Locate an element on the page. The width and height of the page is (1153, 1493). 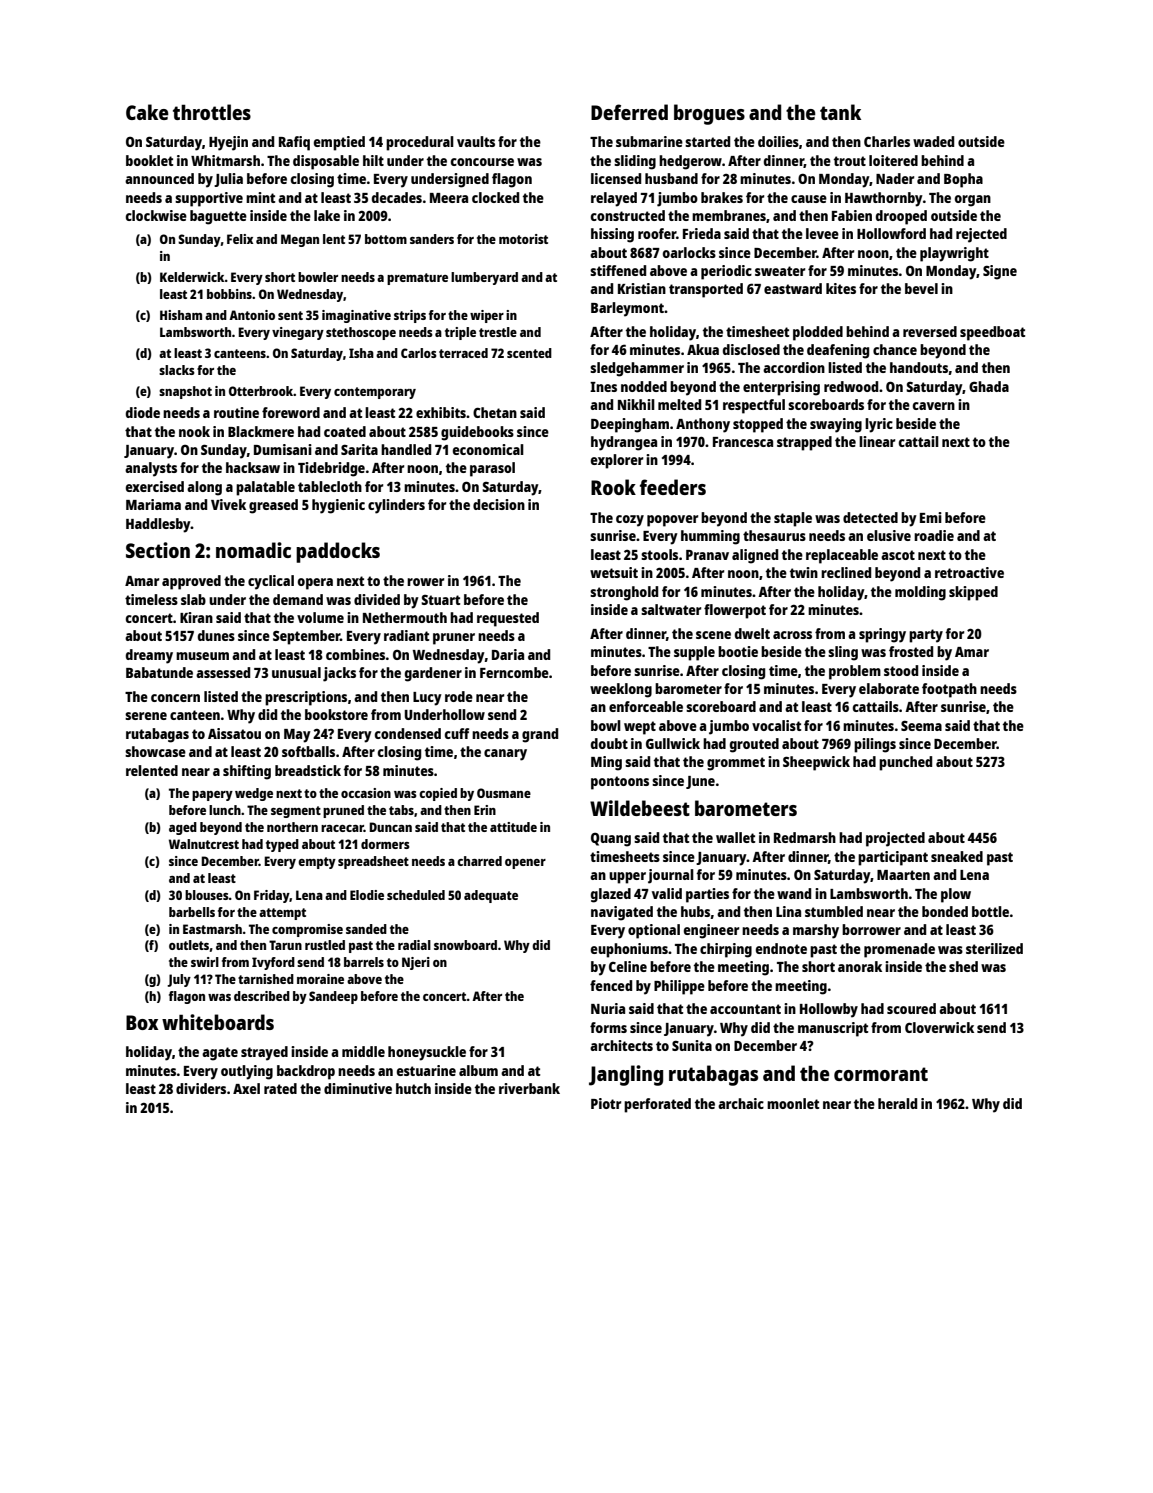
footpath is located at coordinates (949, 690).
